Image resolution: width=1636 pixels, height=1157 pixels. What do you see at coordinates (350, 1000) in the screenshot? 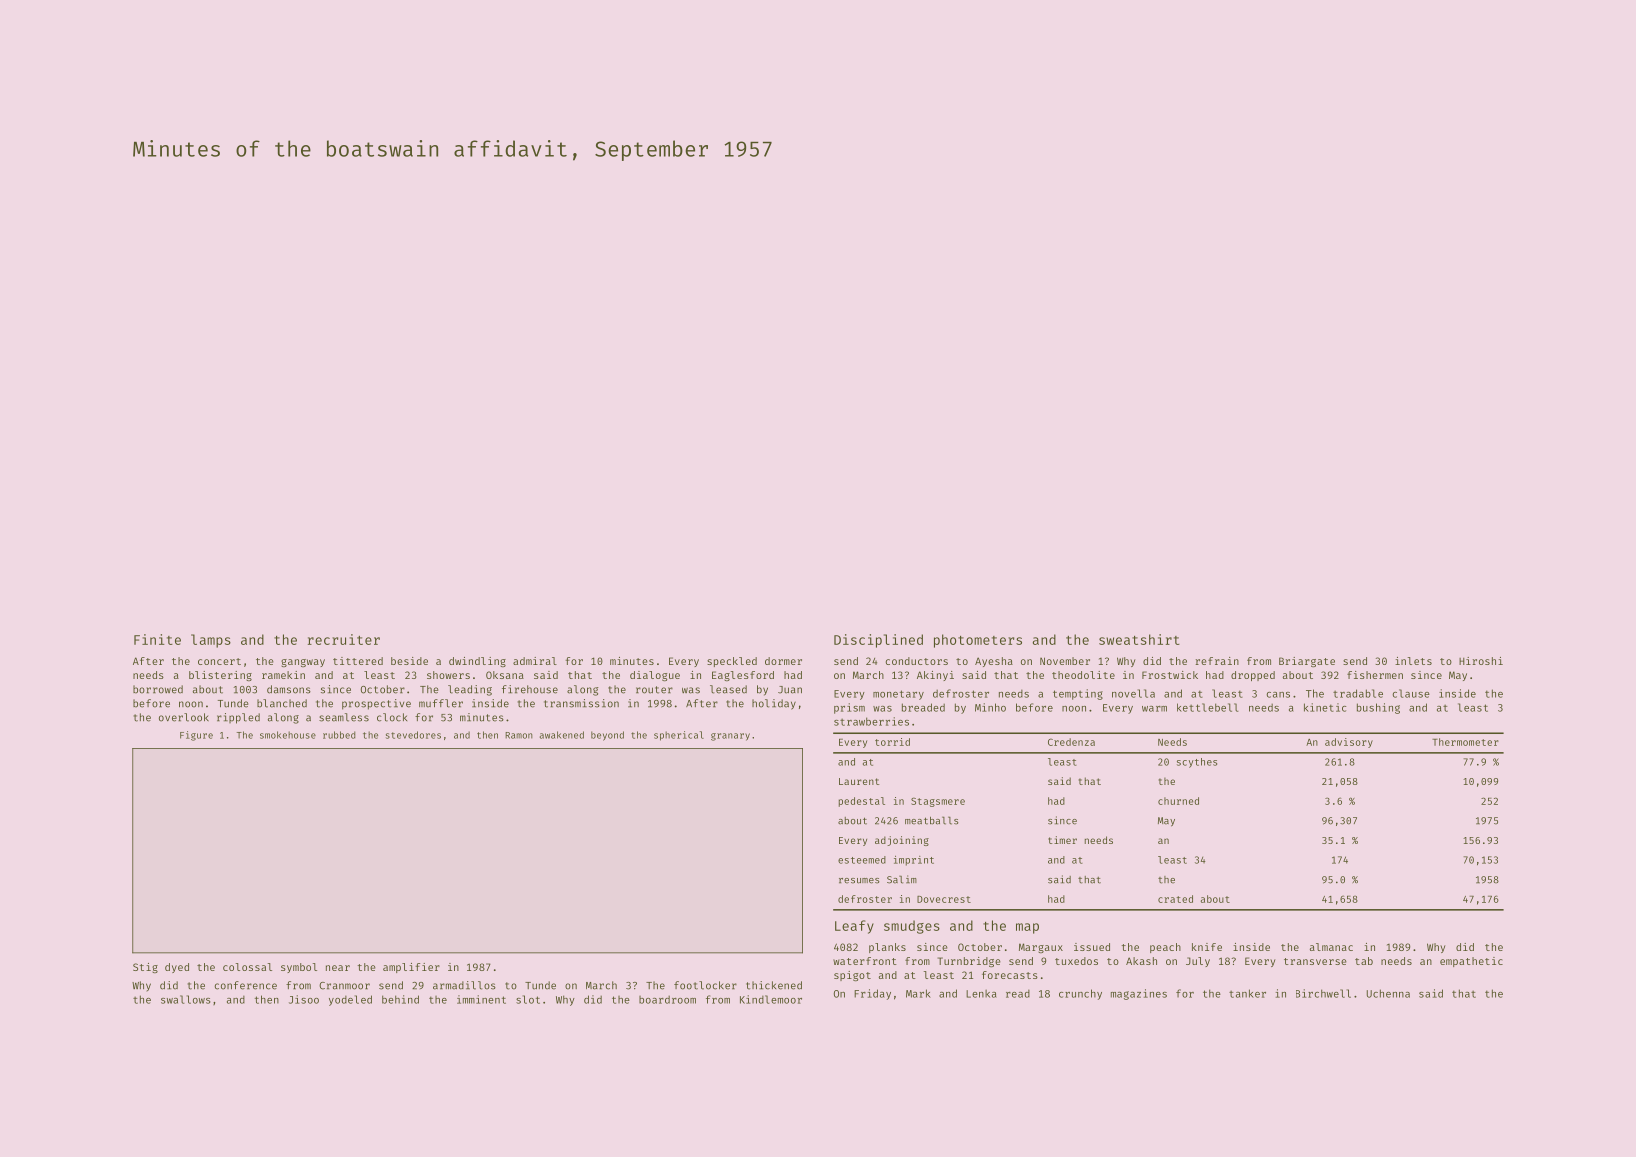
I see `yodeled` at bounding box center [350, 1000].
